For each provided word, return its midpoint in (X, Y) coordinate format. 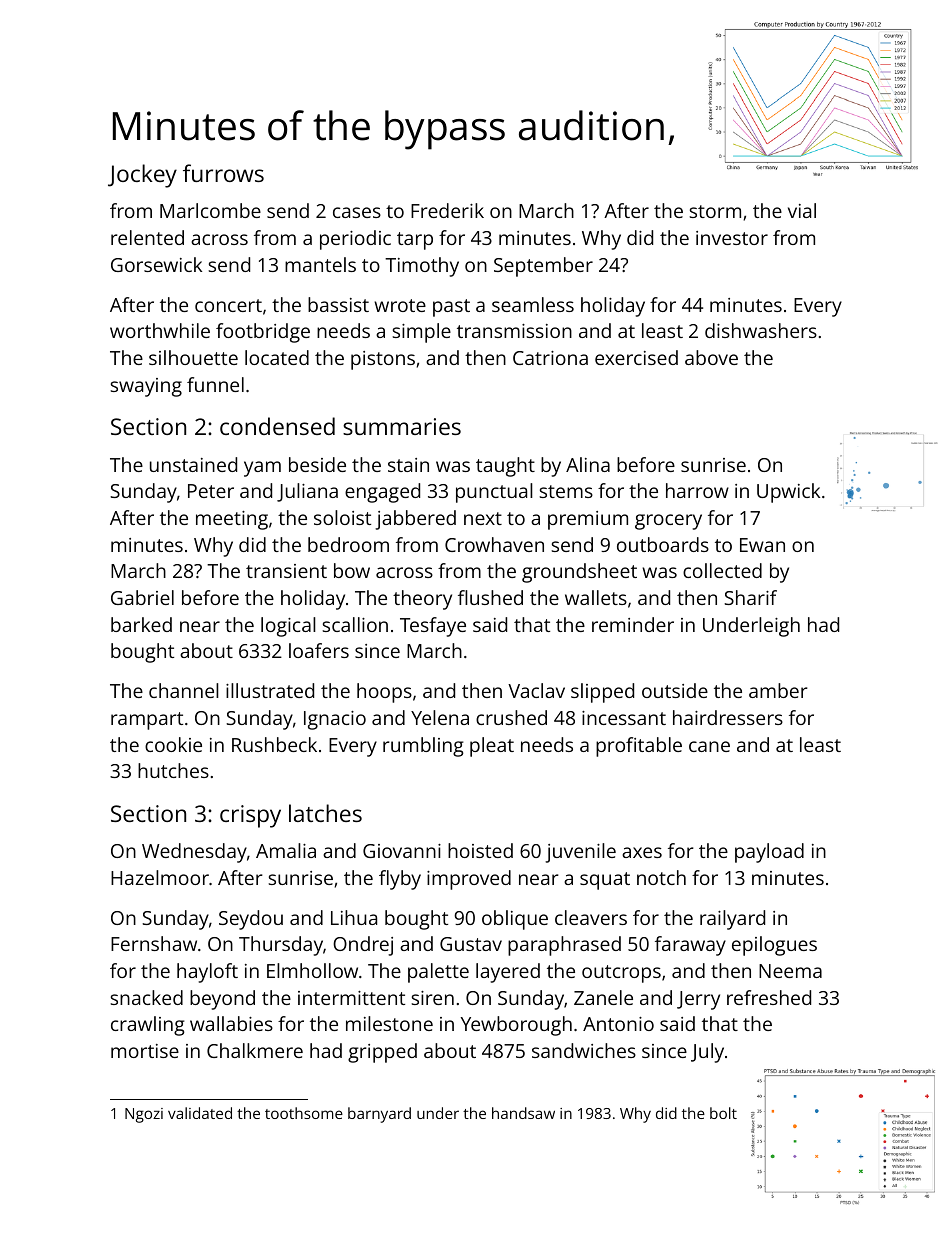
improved (469, 880)
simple (422, 333)
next (483, 518)
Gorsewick (156, 264)
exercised (636, 357)
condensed (277, 426)
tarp (415, 241)
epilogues (774, 946)
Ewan (762, 545)
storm (715, 211)
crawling (148, 1026)
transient (286, 571)
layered (508, 973)
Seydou (251, 920)
